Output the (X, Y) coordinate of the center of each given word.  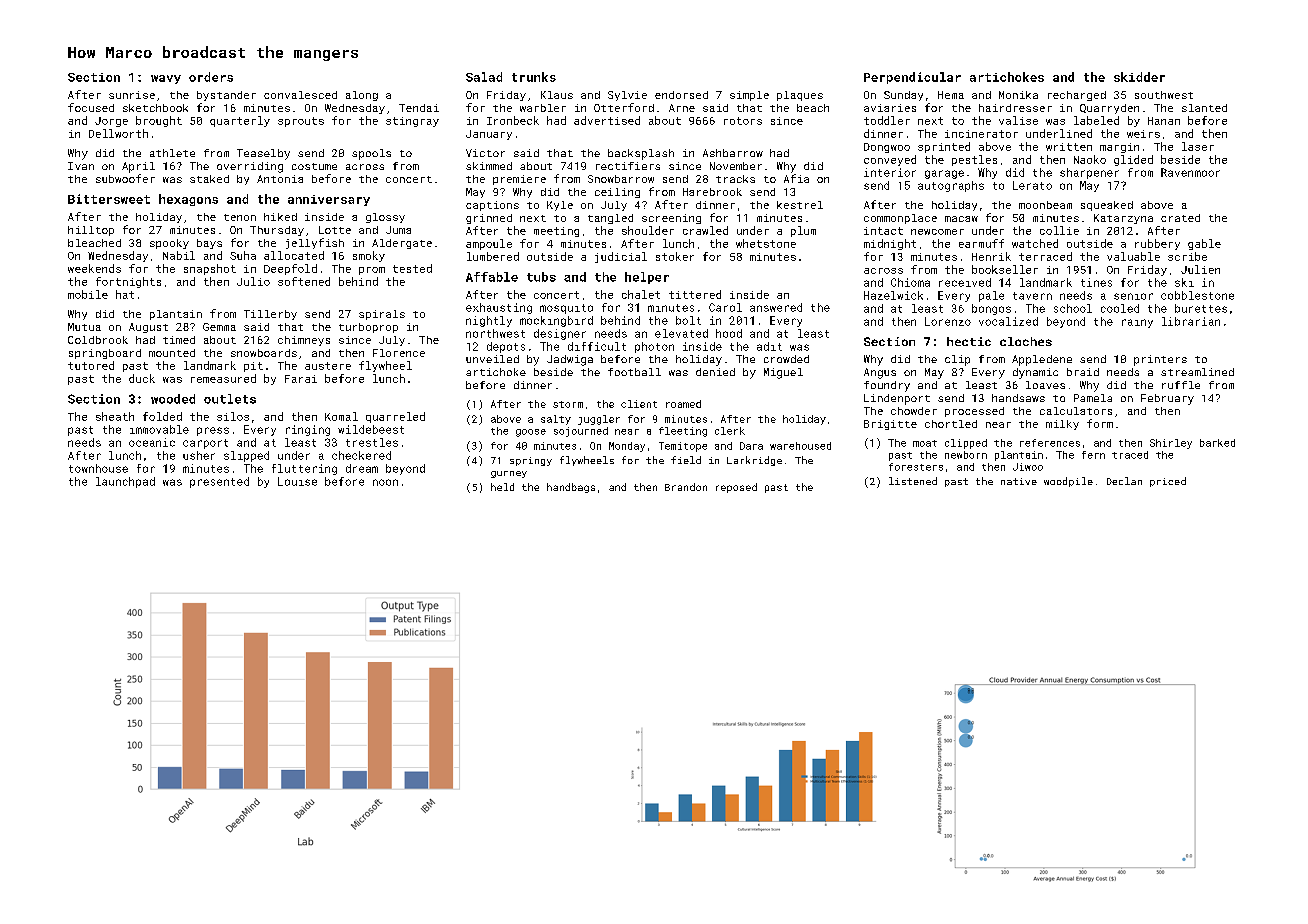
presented (219, 482)
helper (647, 278)
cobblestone (1197, 295)
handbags (571, 488)
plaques (800, 96)
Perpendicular (912, 78)
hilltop (91, 231)
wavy (166, 79)
